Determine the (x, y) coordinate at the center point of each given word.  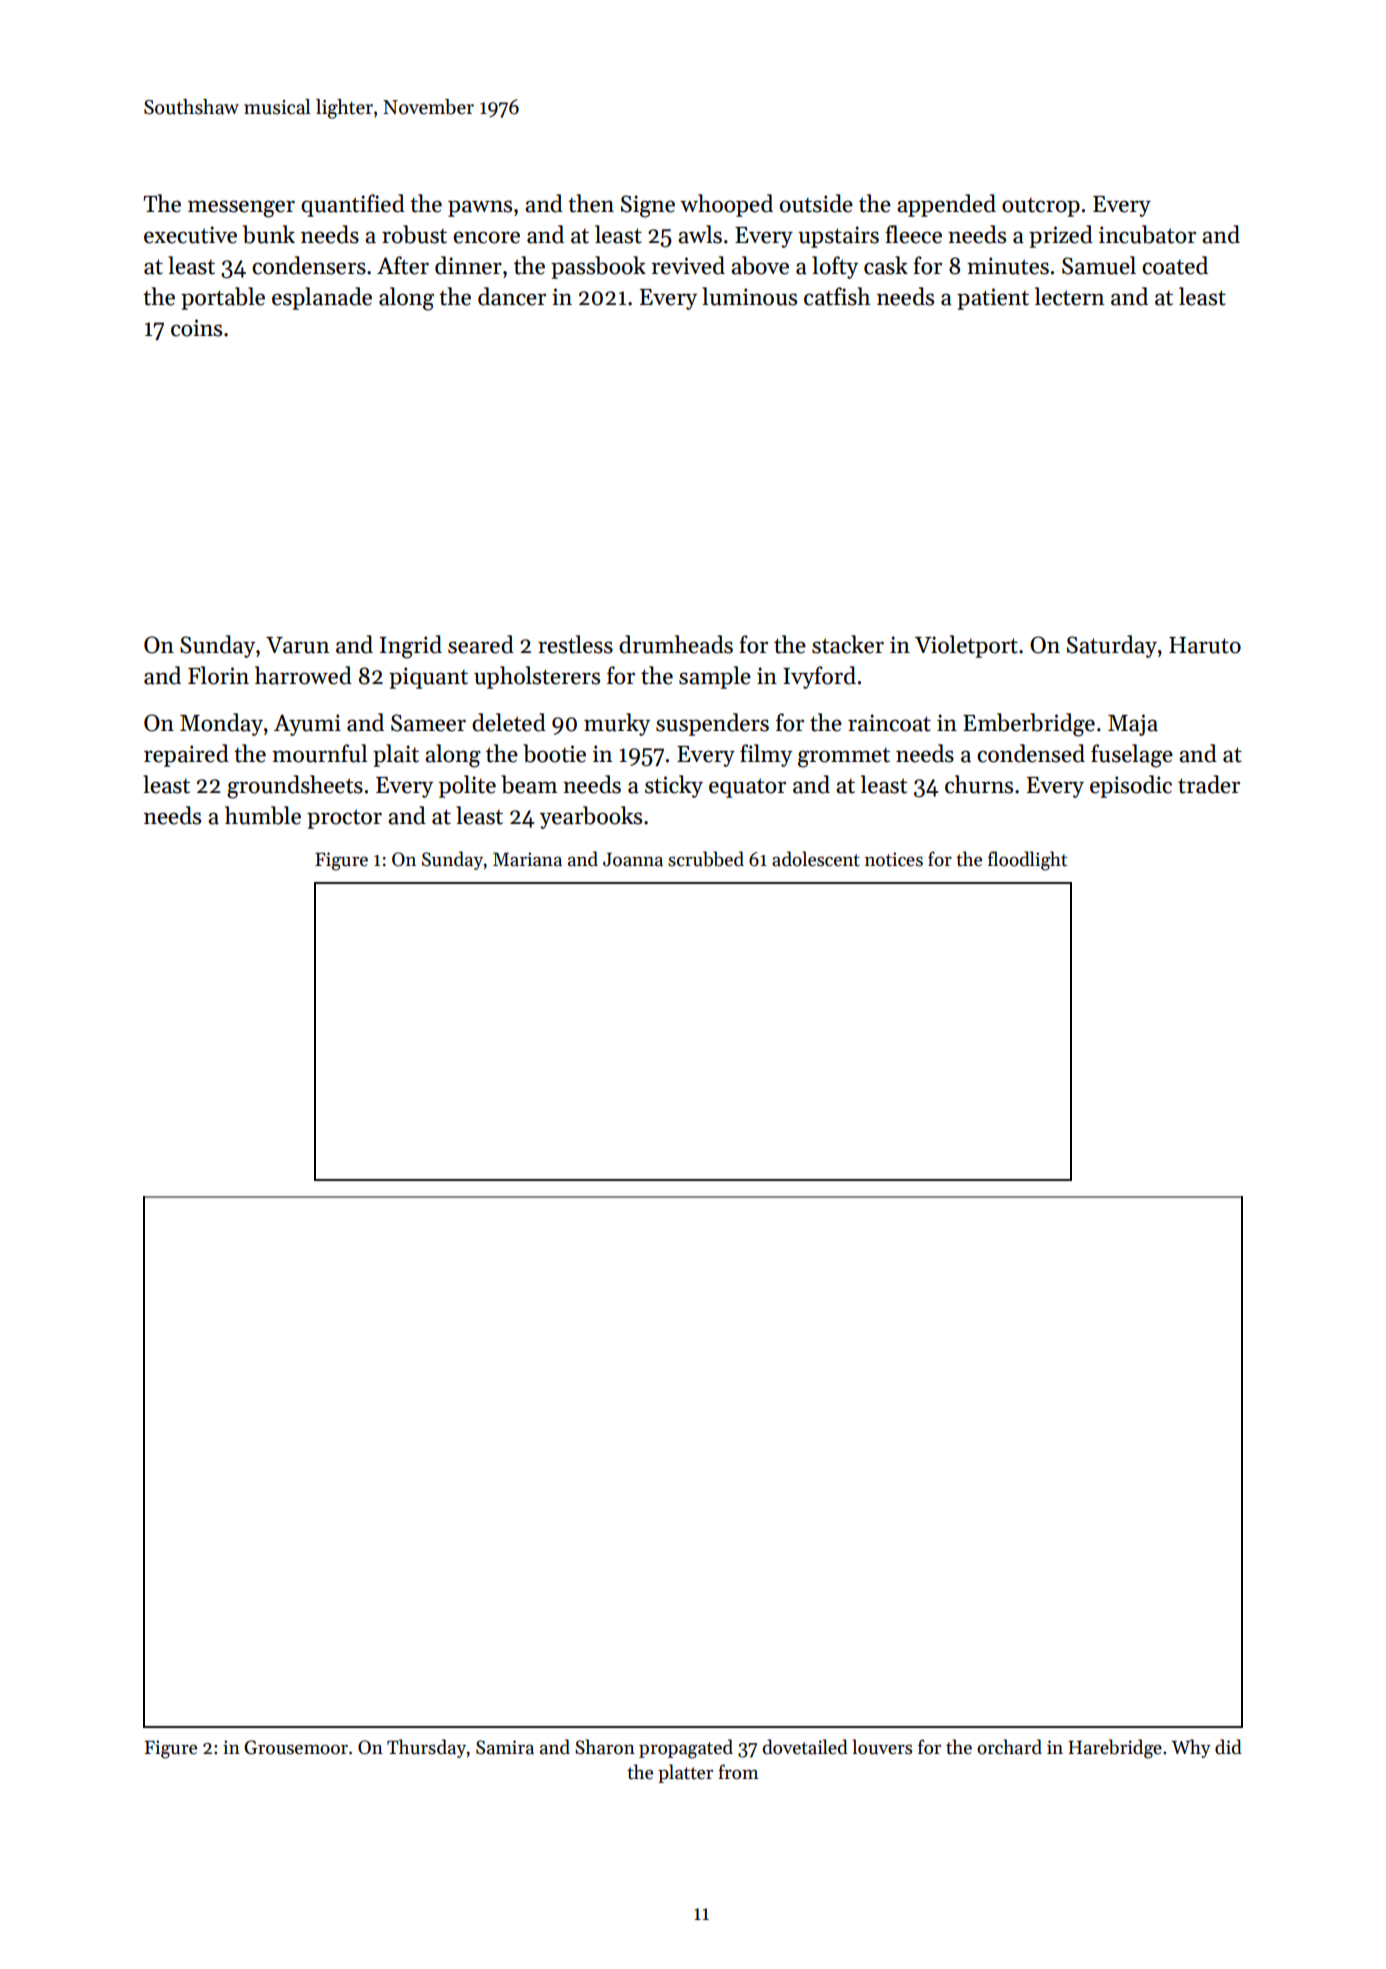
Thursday (426, 1748)
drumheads (676, 644)
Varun (298, 645)
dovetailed (805, 1747)
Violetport (966, 646)
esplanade (322, 298)
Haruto (1205, 645)
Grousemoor (296, 1747)
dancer (512, 296)
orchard (1009, 1747)
